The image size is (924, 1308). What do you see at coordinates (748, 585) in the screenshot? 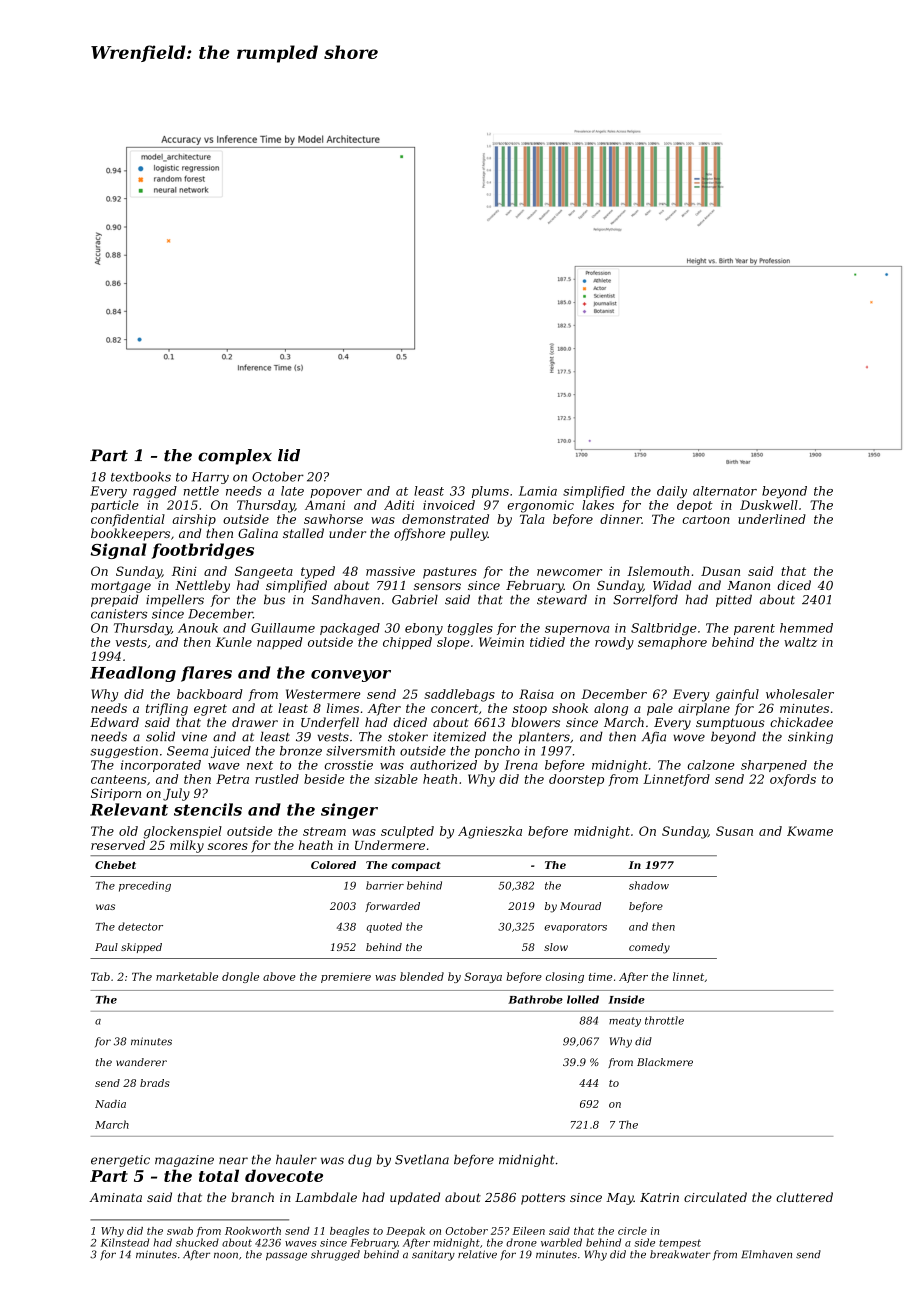
I see `Manon` at bounding box center [748, 585].
